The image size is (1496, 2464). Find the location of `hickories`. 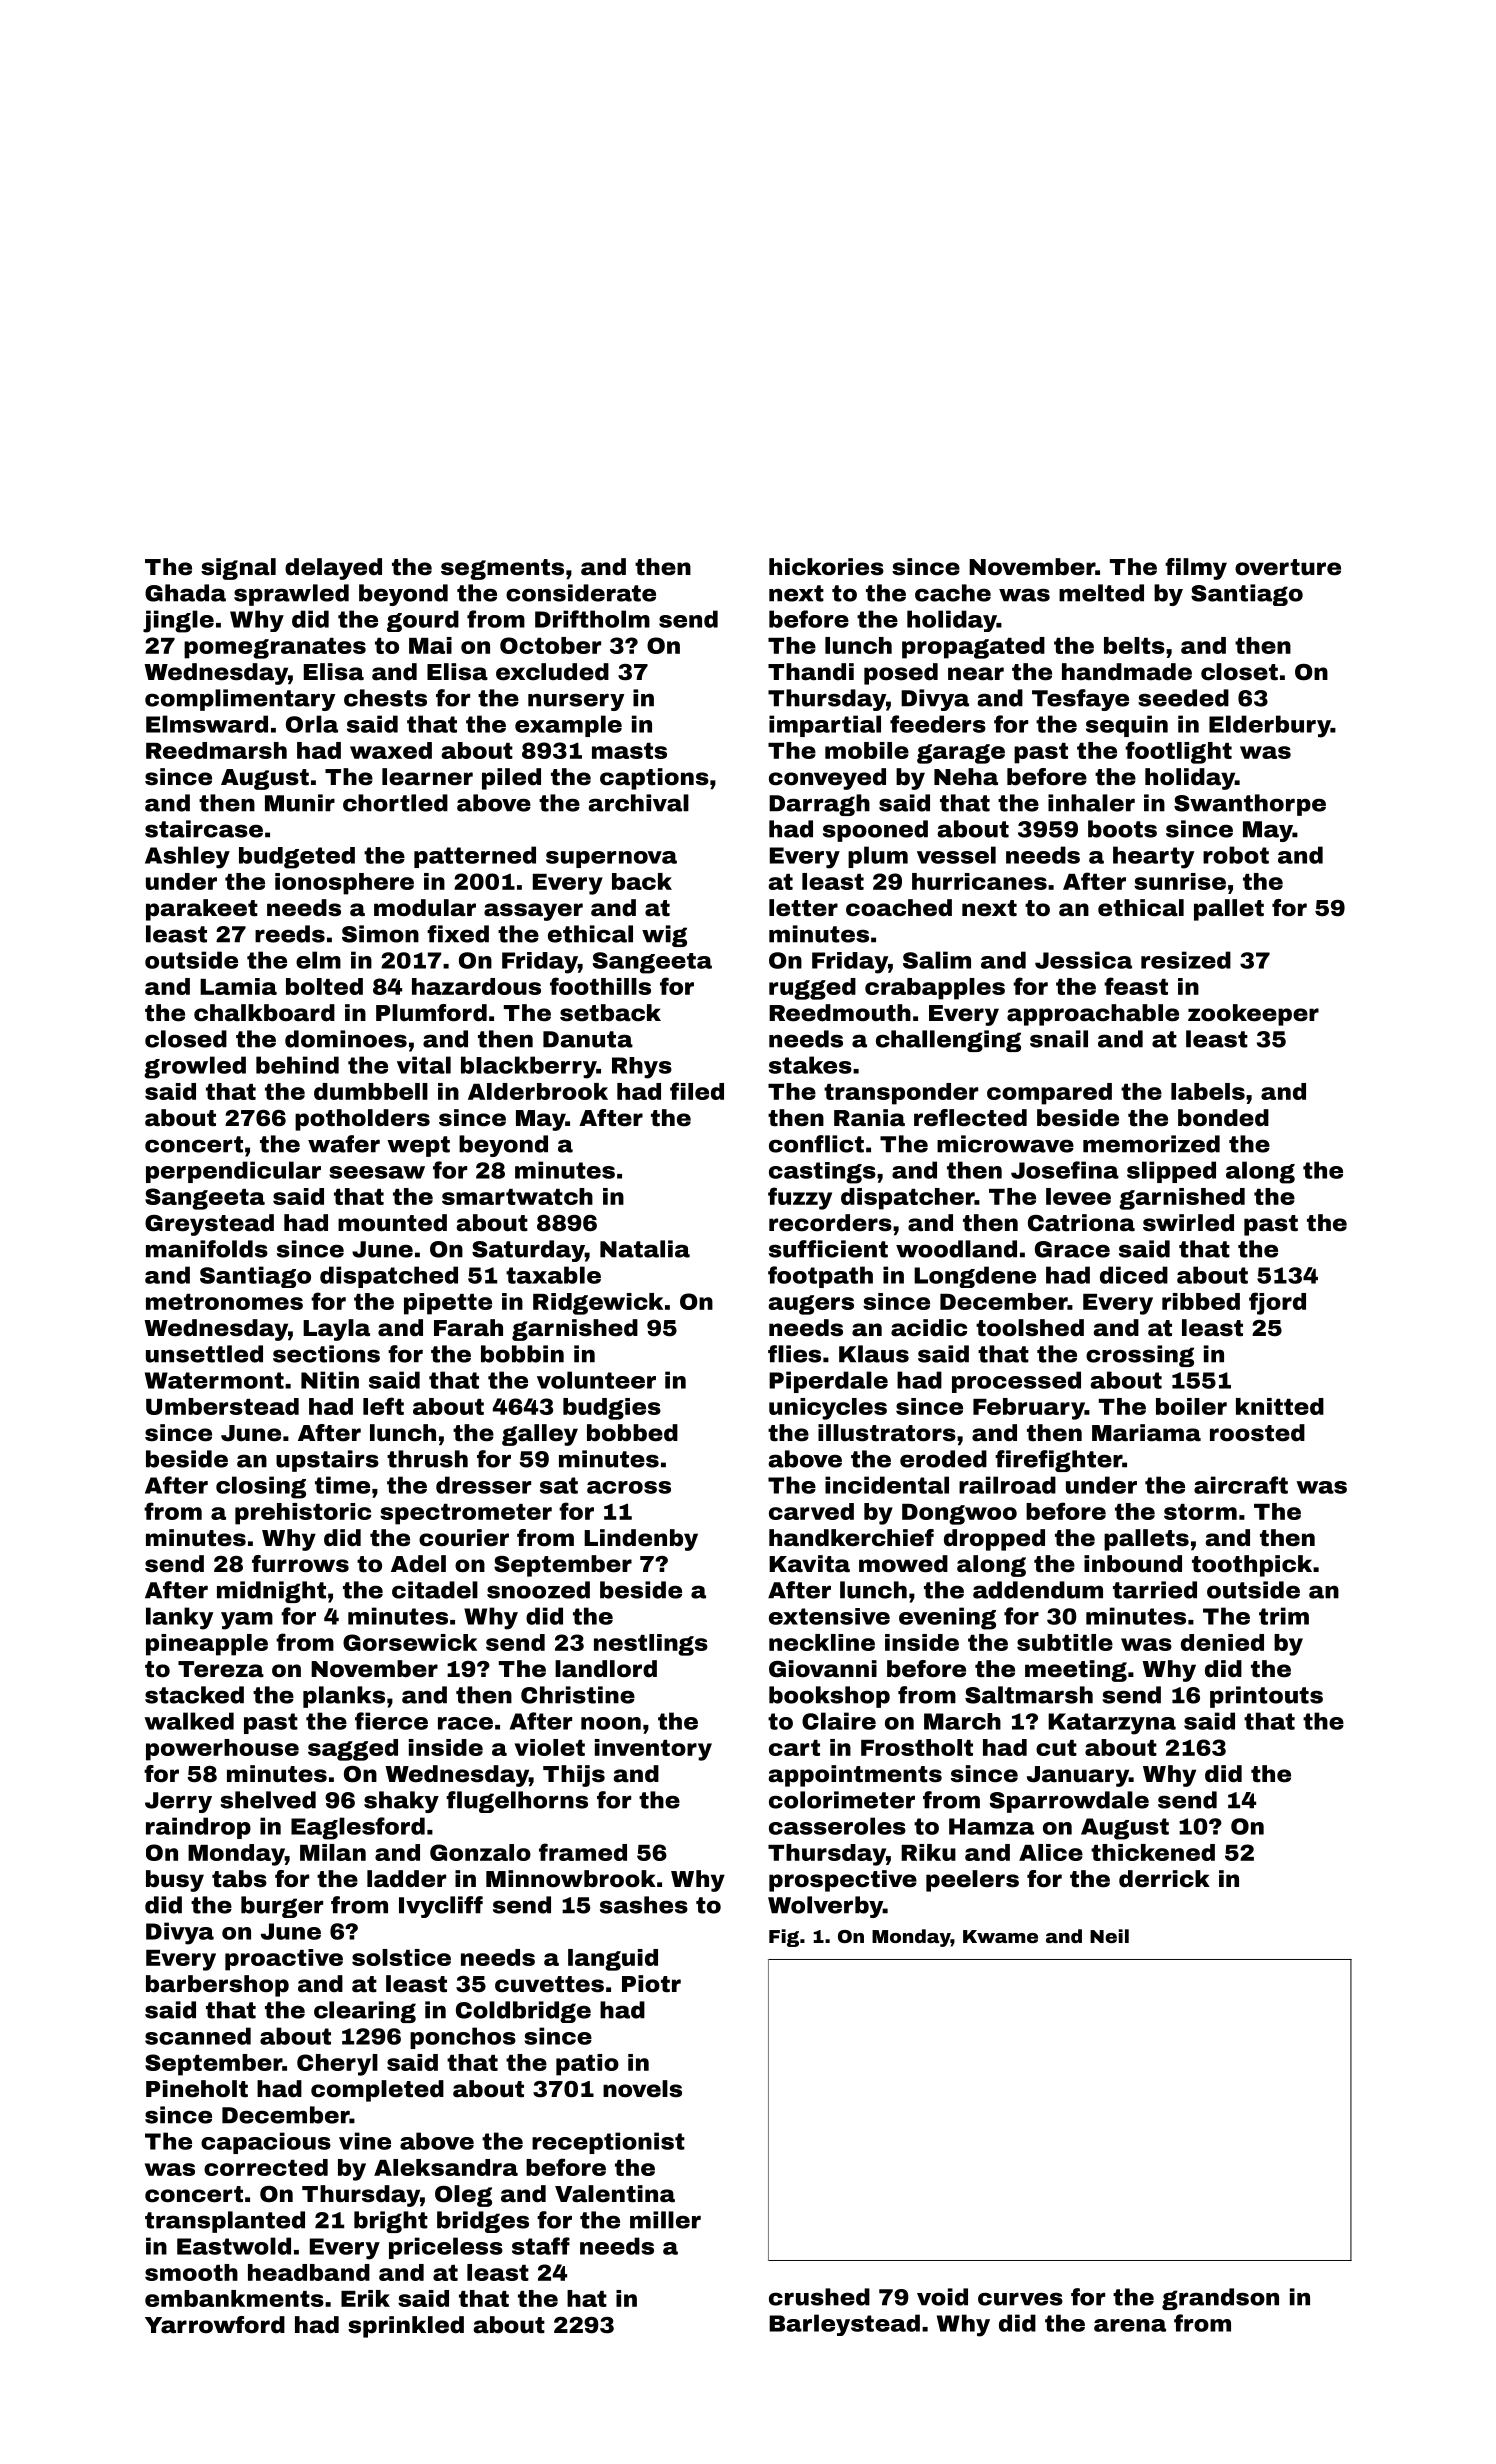

hickories is located at coordinates (826, 567).
